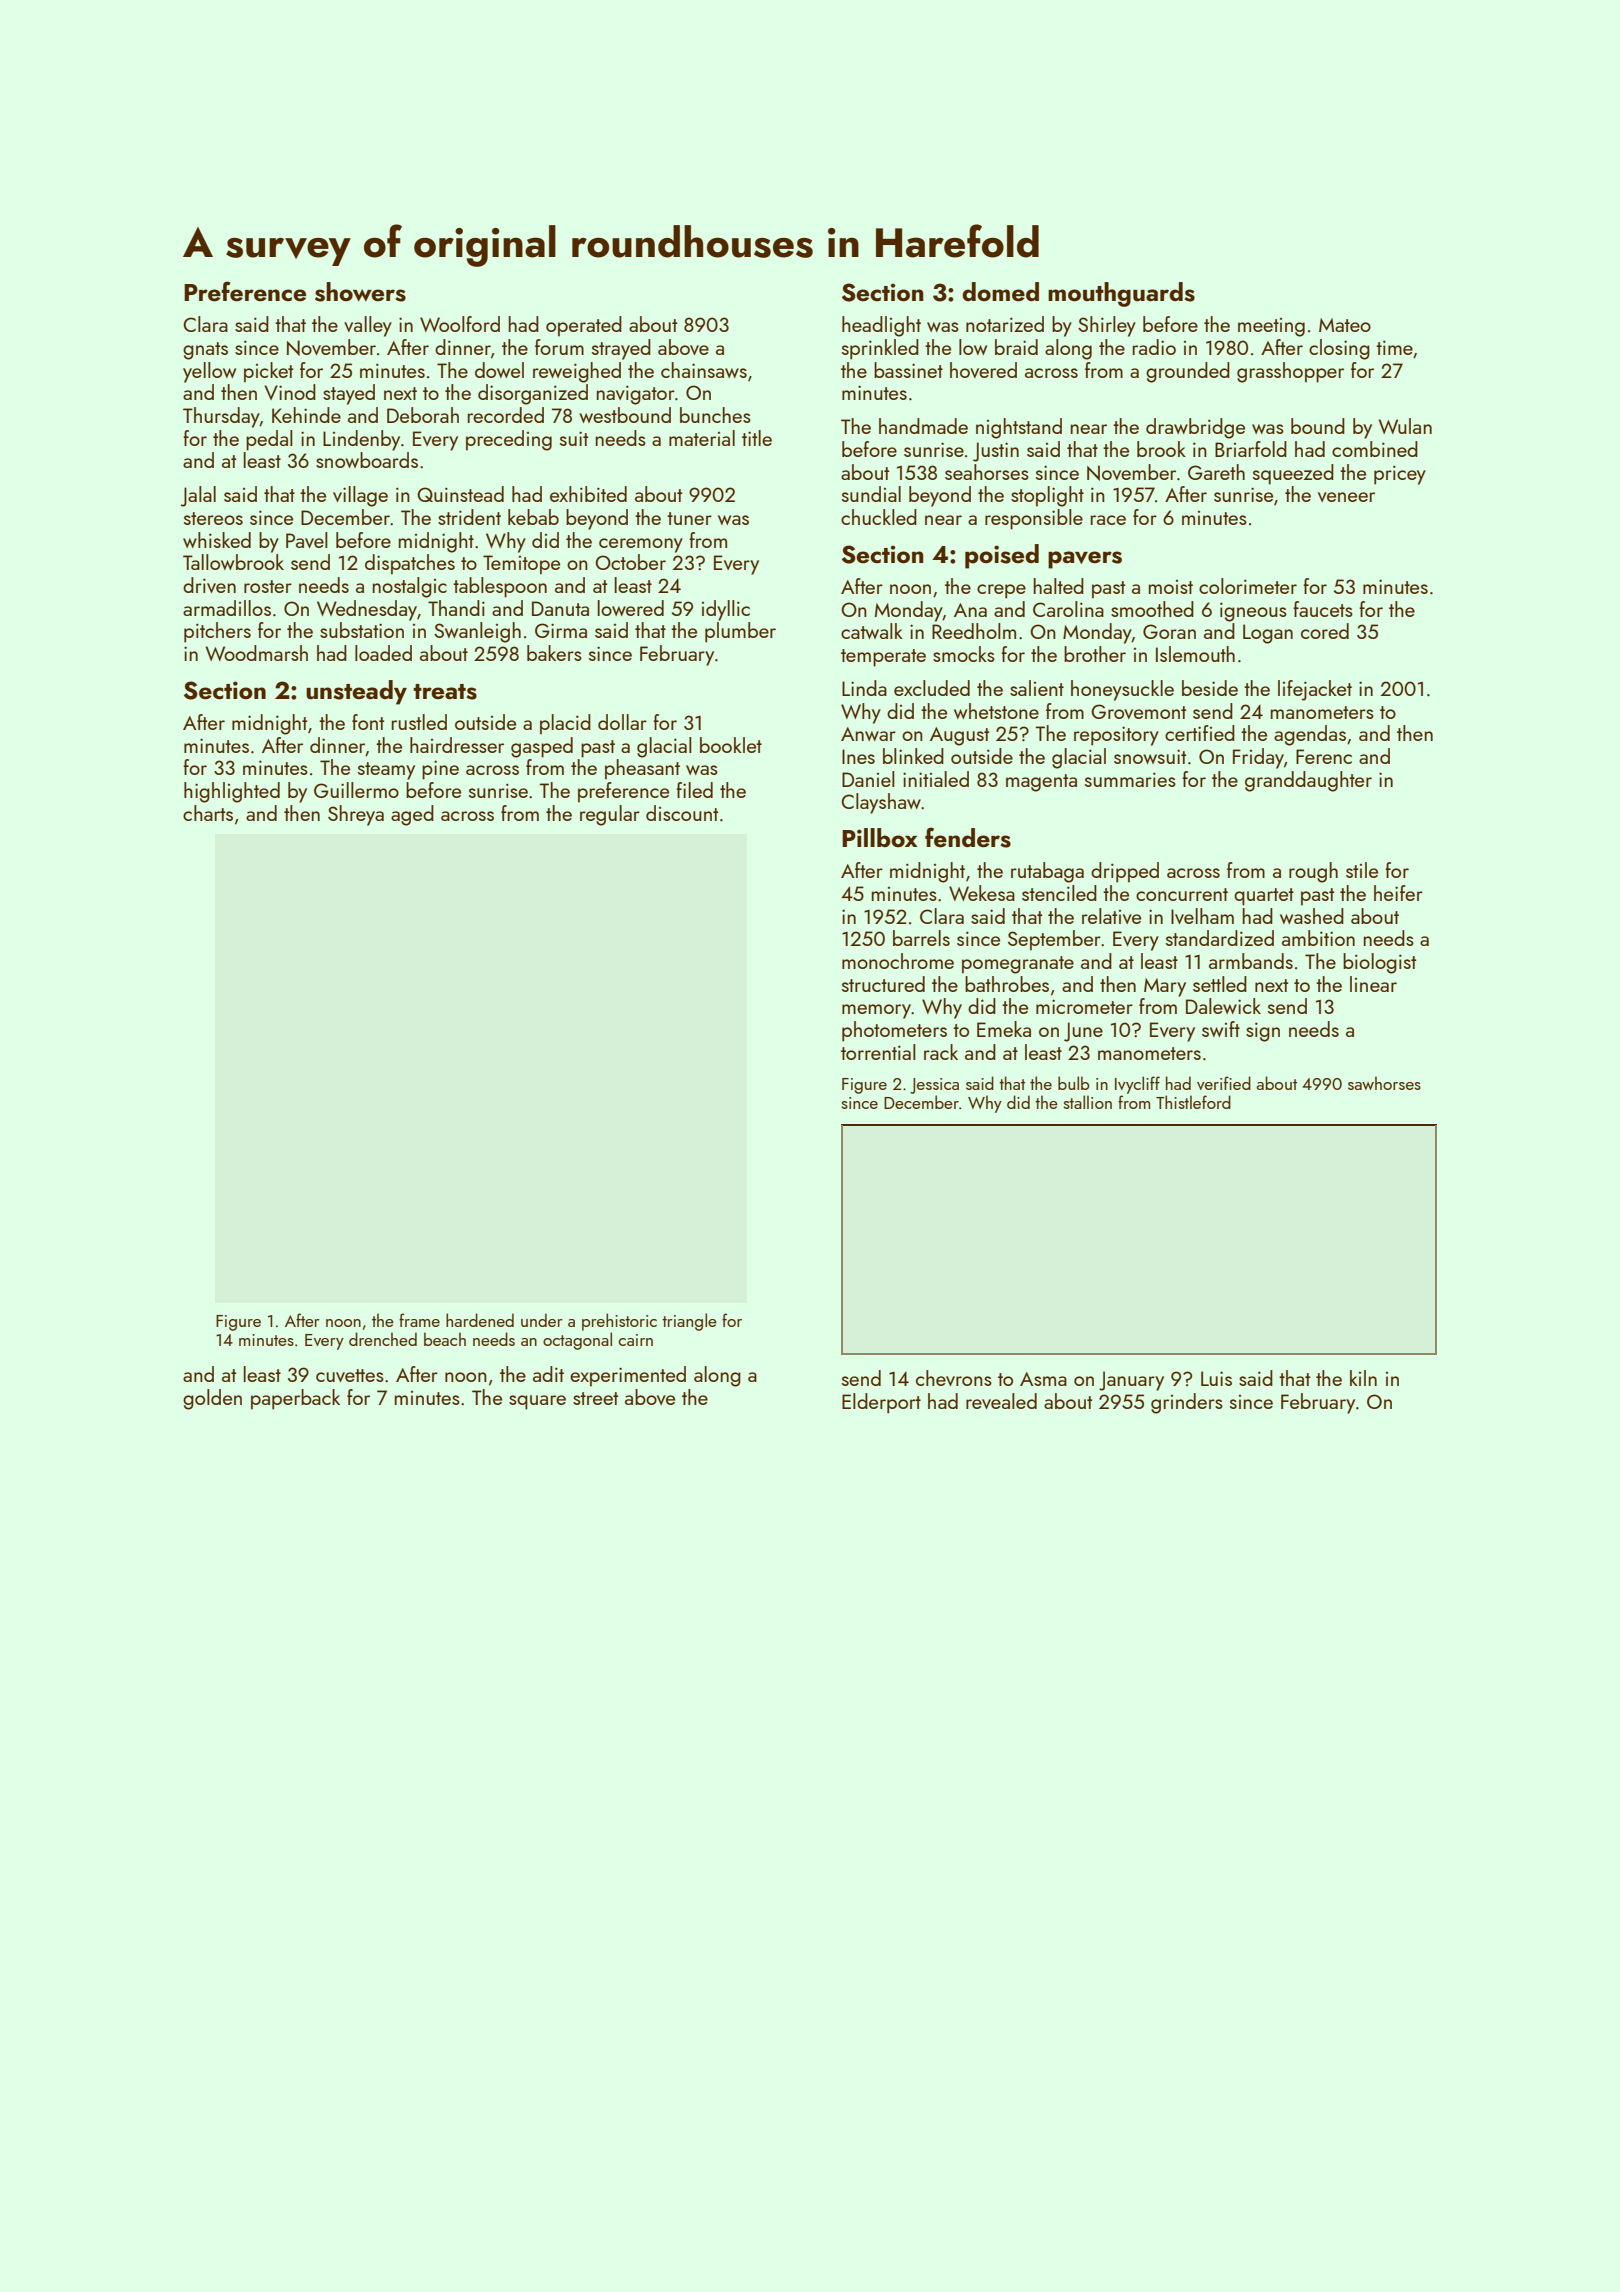 The width and height of the screenshot is (1620, 2292). Describe the element at coordinates (1000, 292) in the screenshot. I see `domed` at that location.
